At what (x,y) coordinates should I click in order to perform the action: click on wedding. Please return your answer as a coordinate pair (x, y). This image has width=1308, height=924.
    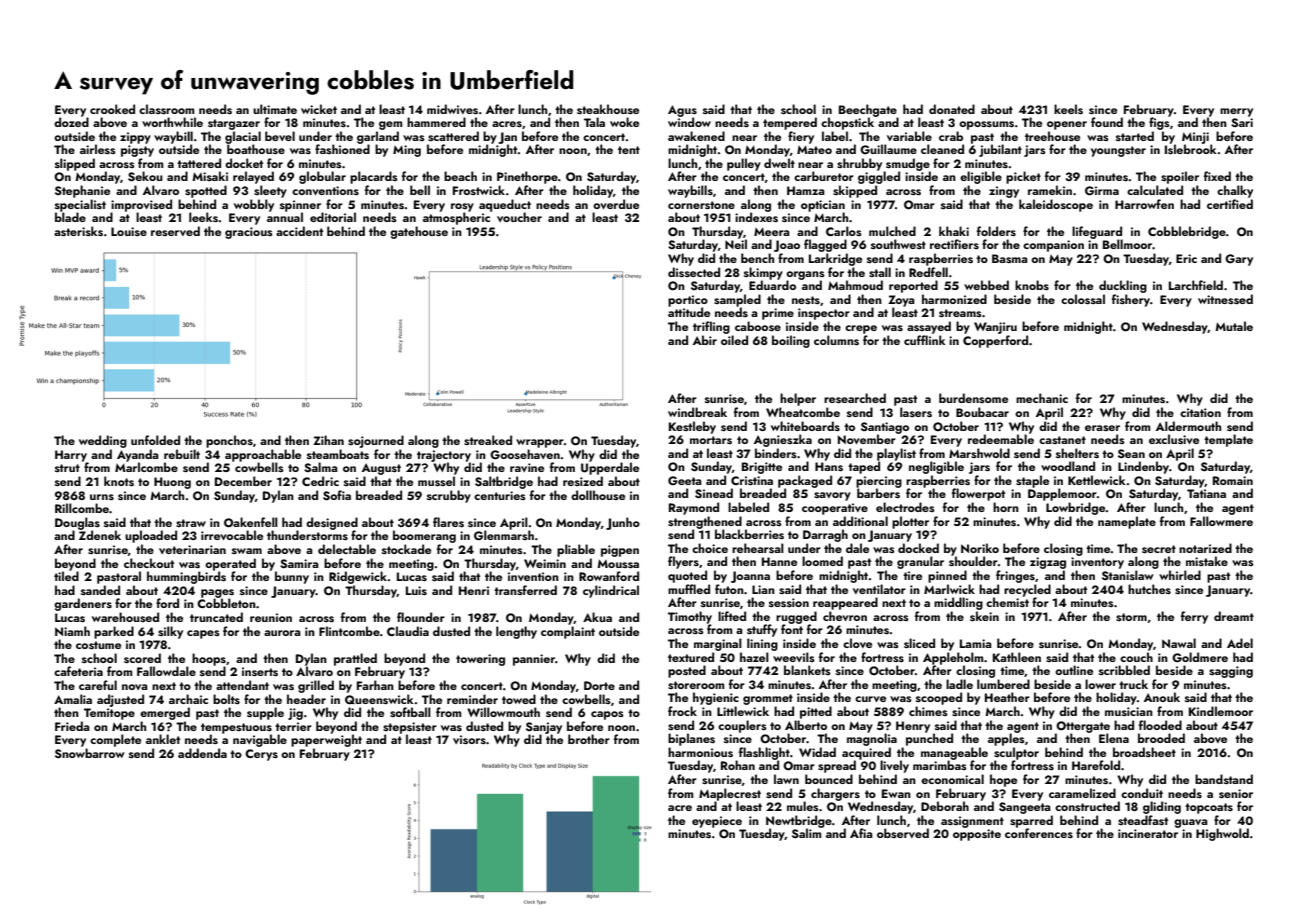
    Looking at the image, I should click on (103, 441).
